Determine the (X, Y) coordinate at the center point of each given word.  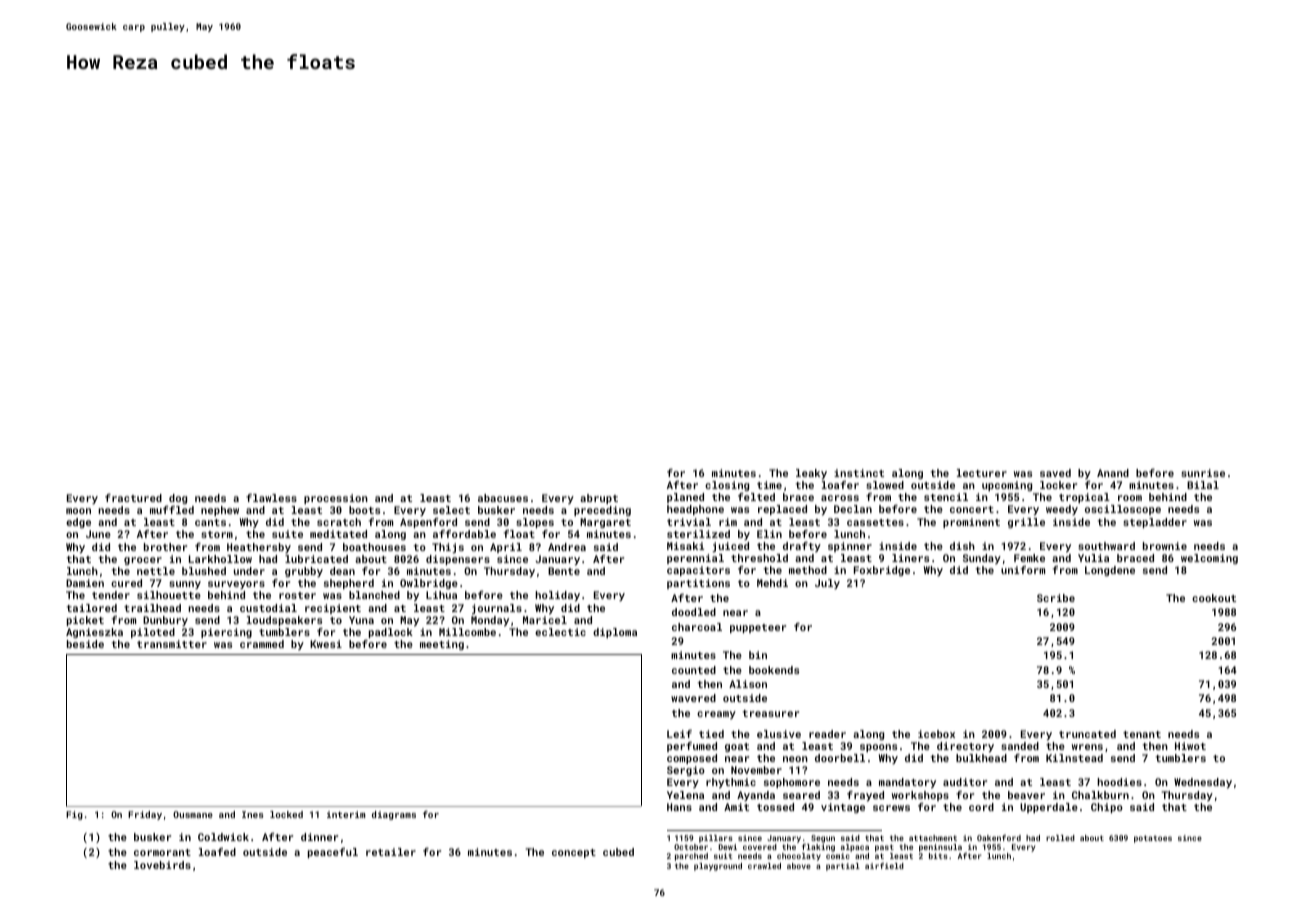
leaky (811, 474)
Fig (74, 815)
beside (85, 644)
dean (342, 571)
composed (692, 759)
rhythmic (731, 783)
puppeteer (758, 628)
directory (965, 747)
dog (178, 499)
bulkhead (981, 758)
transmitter (172, 644)
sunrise (1203, 473)
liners (910, 558)
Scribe (1056, 598)
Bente (564, 571)
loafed (217, 852)
